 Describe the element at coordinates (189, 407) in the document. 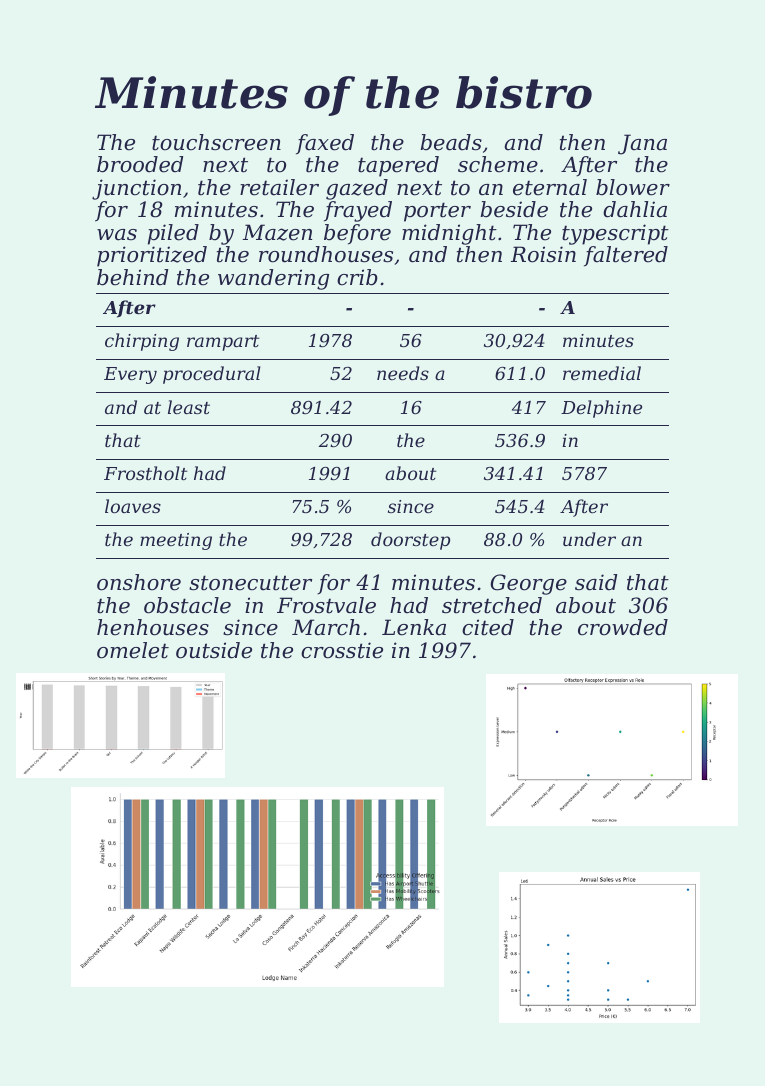

I see `least` at that location.
